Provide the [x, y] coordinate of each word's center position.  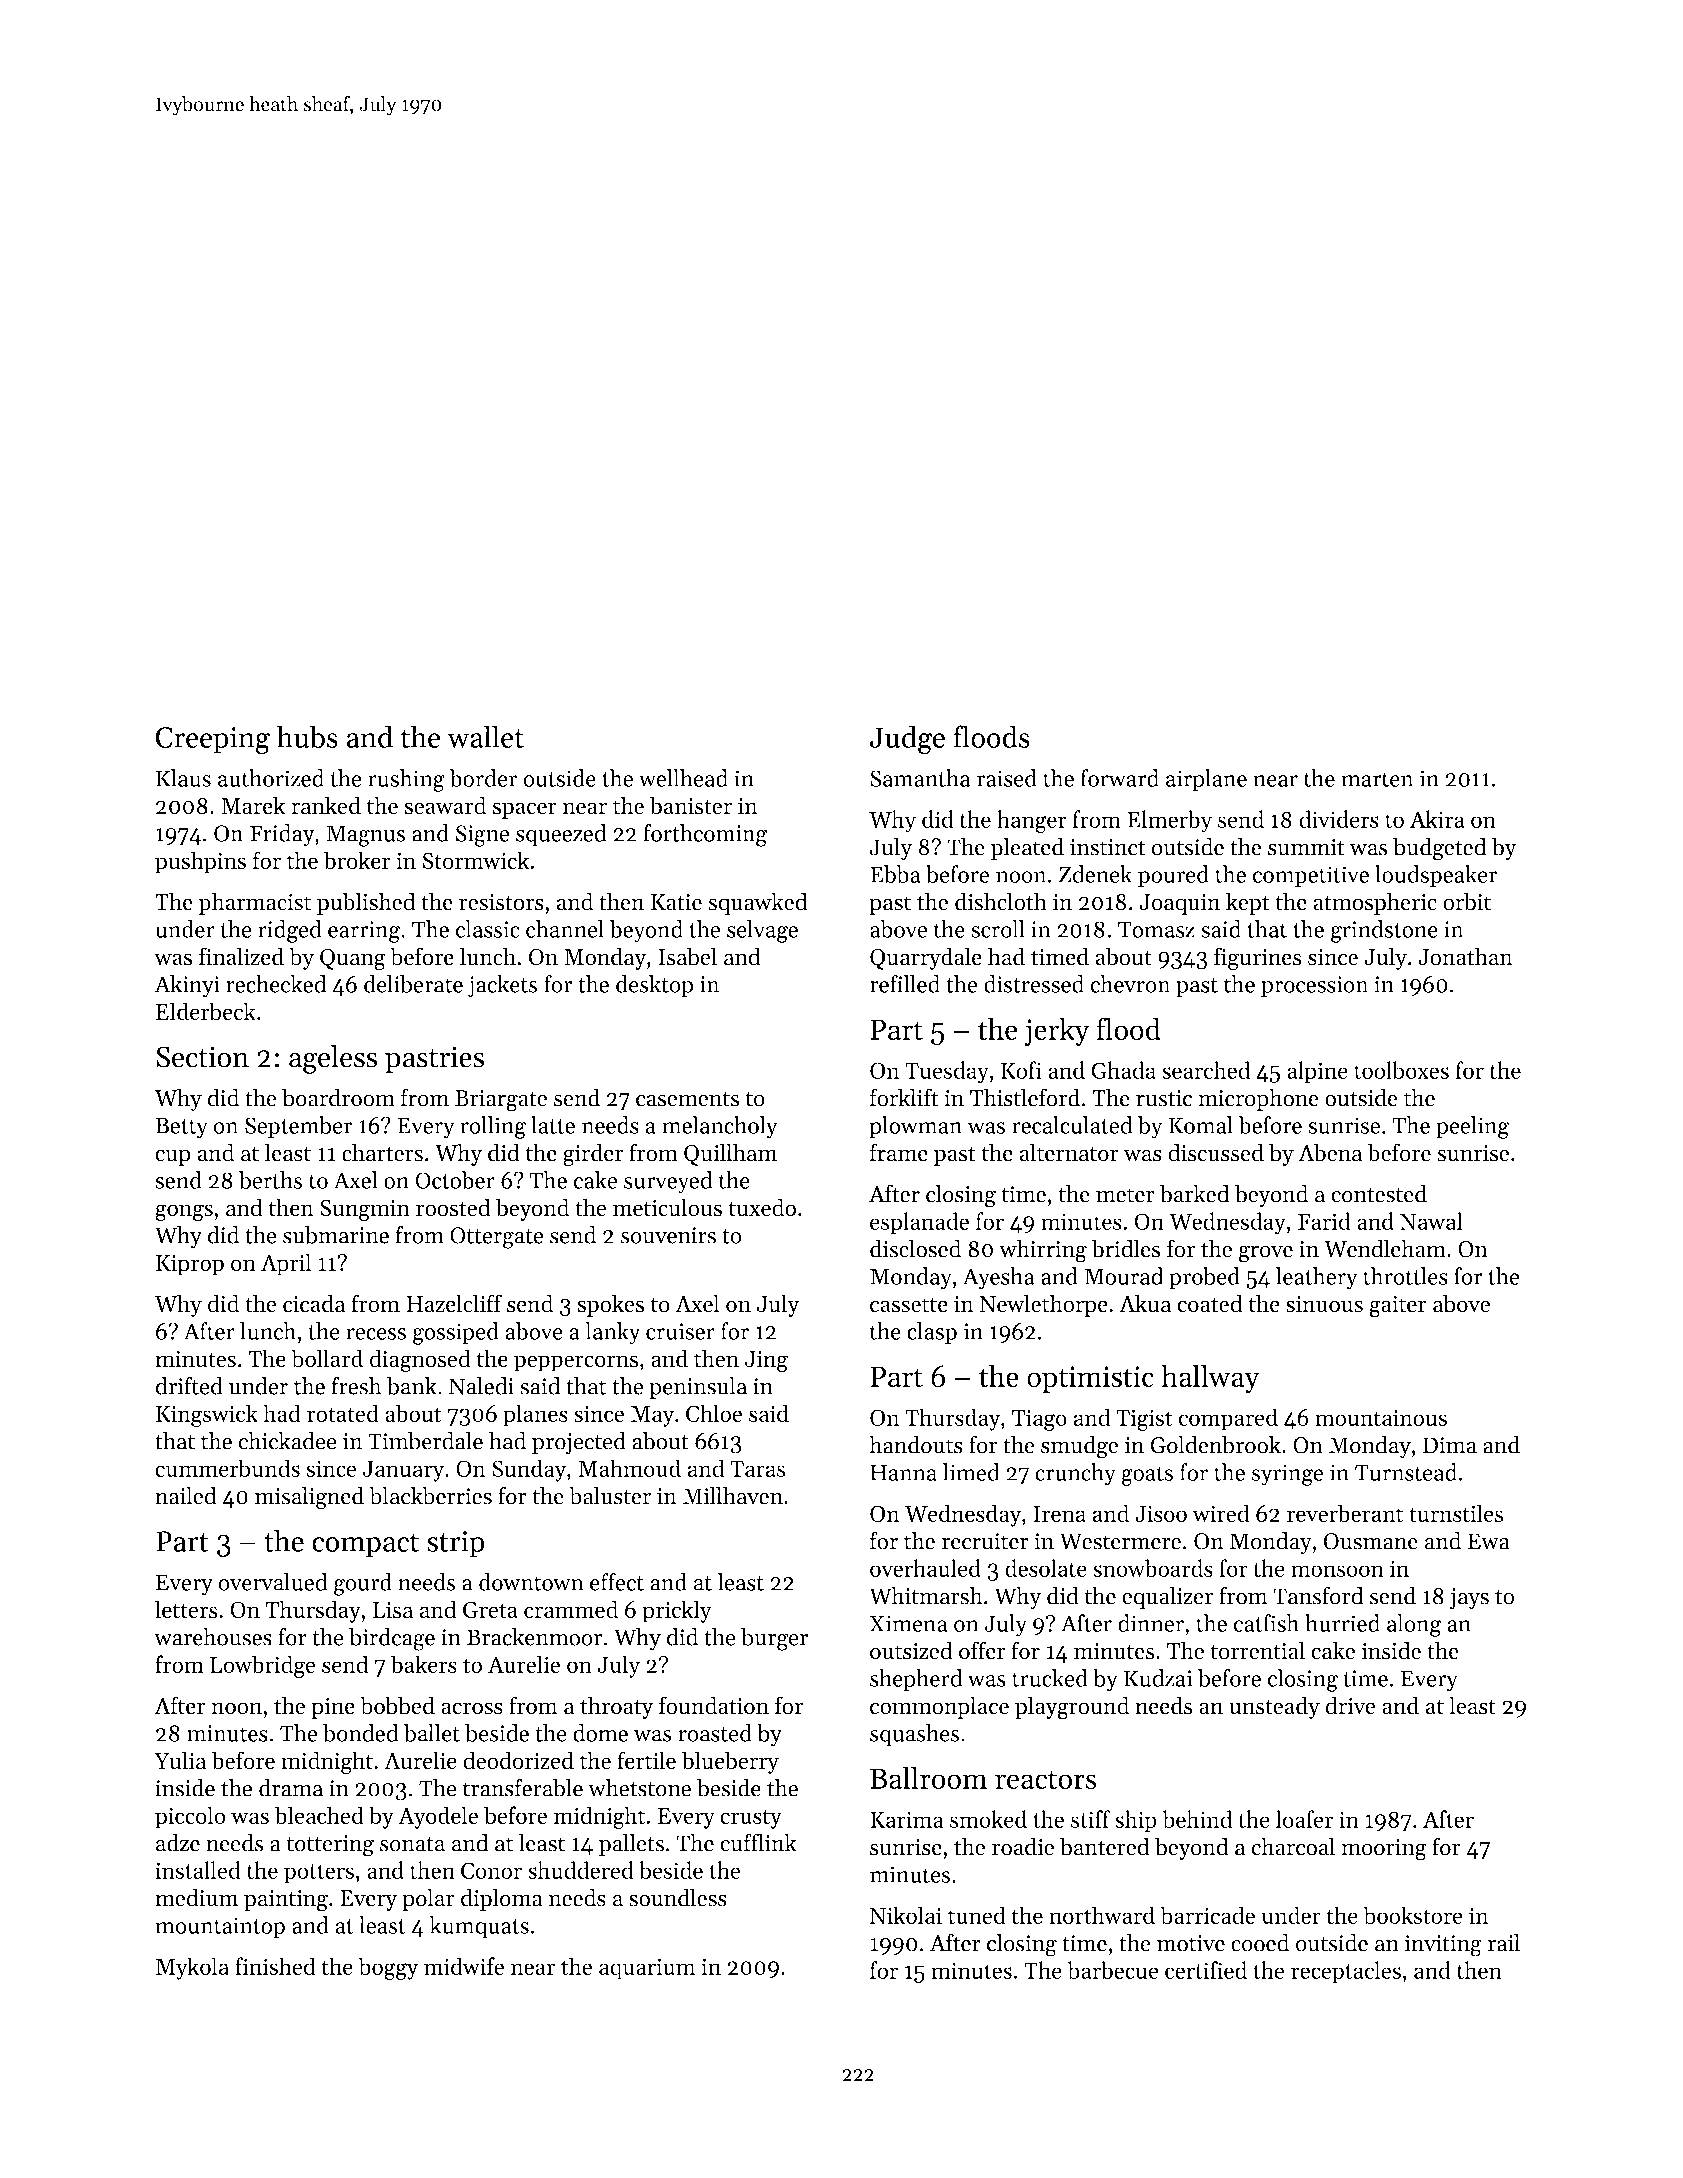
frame [899, 1152]
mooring [1384, 1850]
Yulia [180, 1760]
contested [1379, 1193]
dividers [1339, 819]
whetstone [639, 1788]
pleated [1027, 848]
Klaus [183, 778]
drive [1351, 1705]
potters [319, 1874]
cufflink [758, 1842]
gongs [184, 1213]
